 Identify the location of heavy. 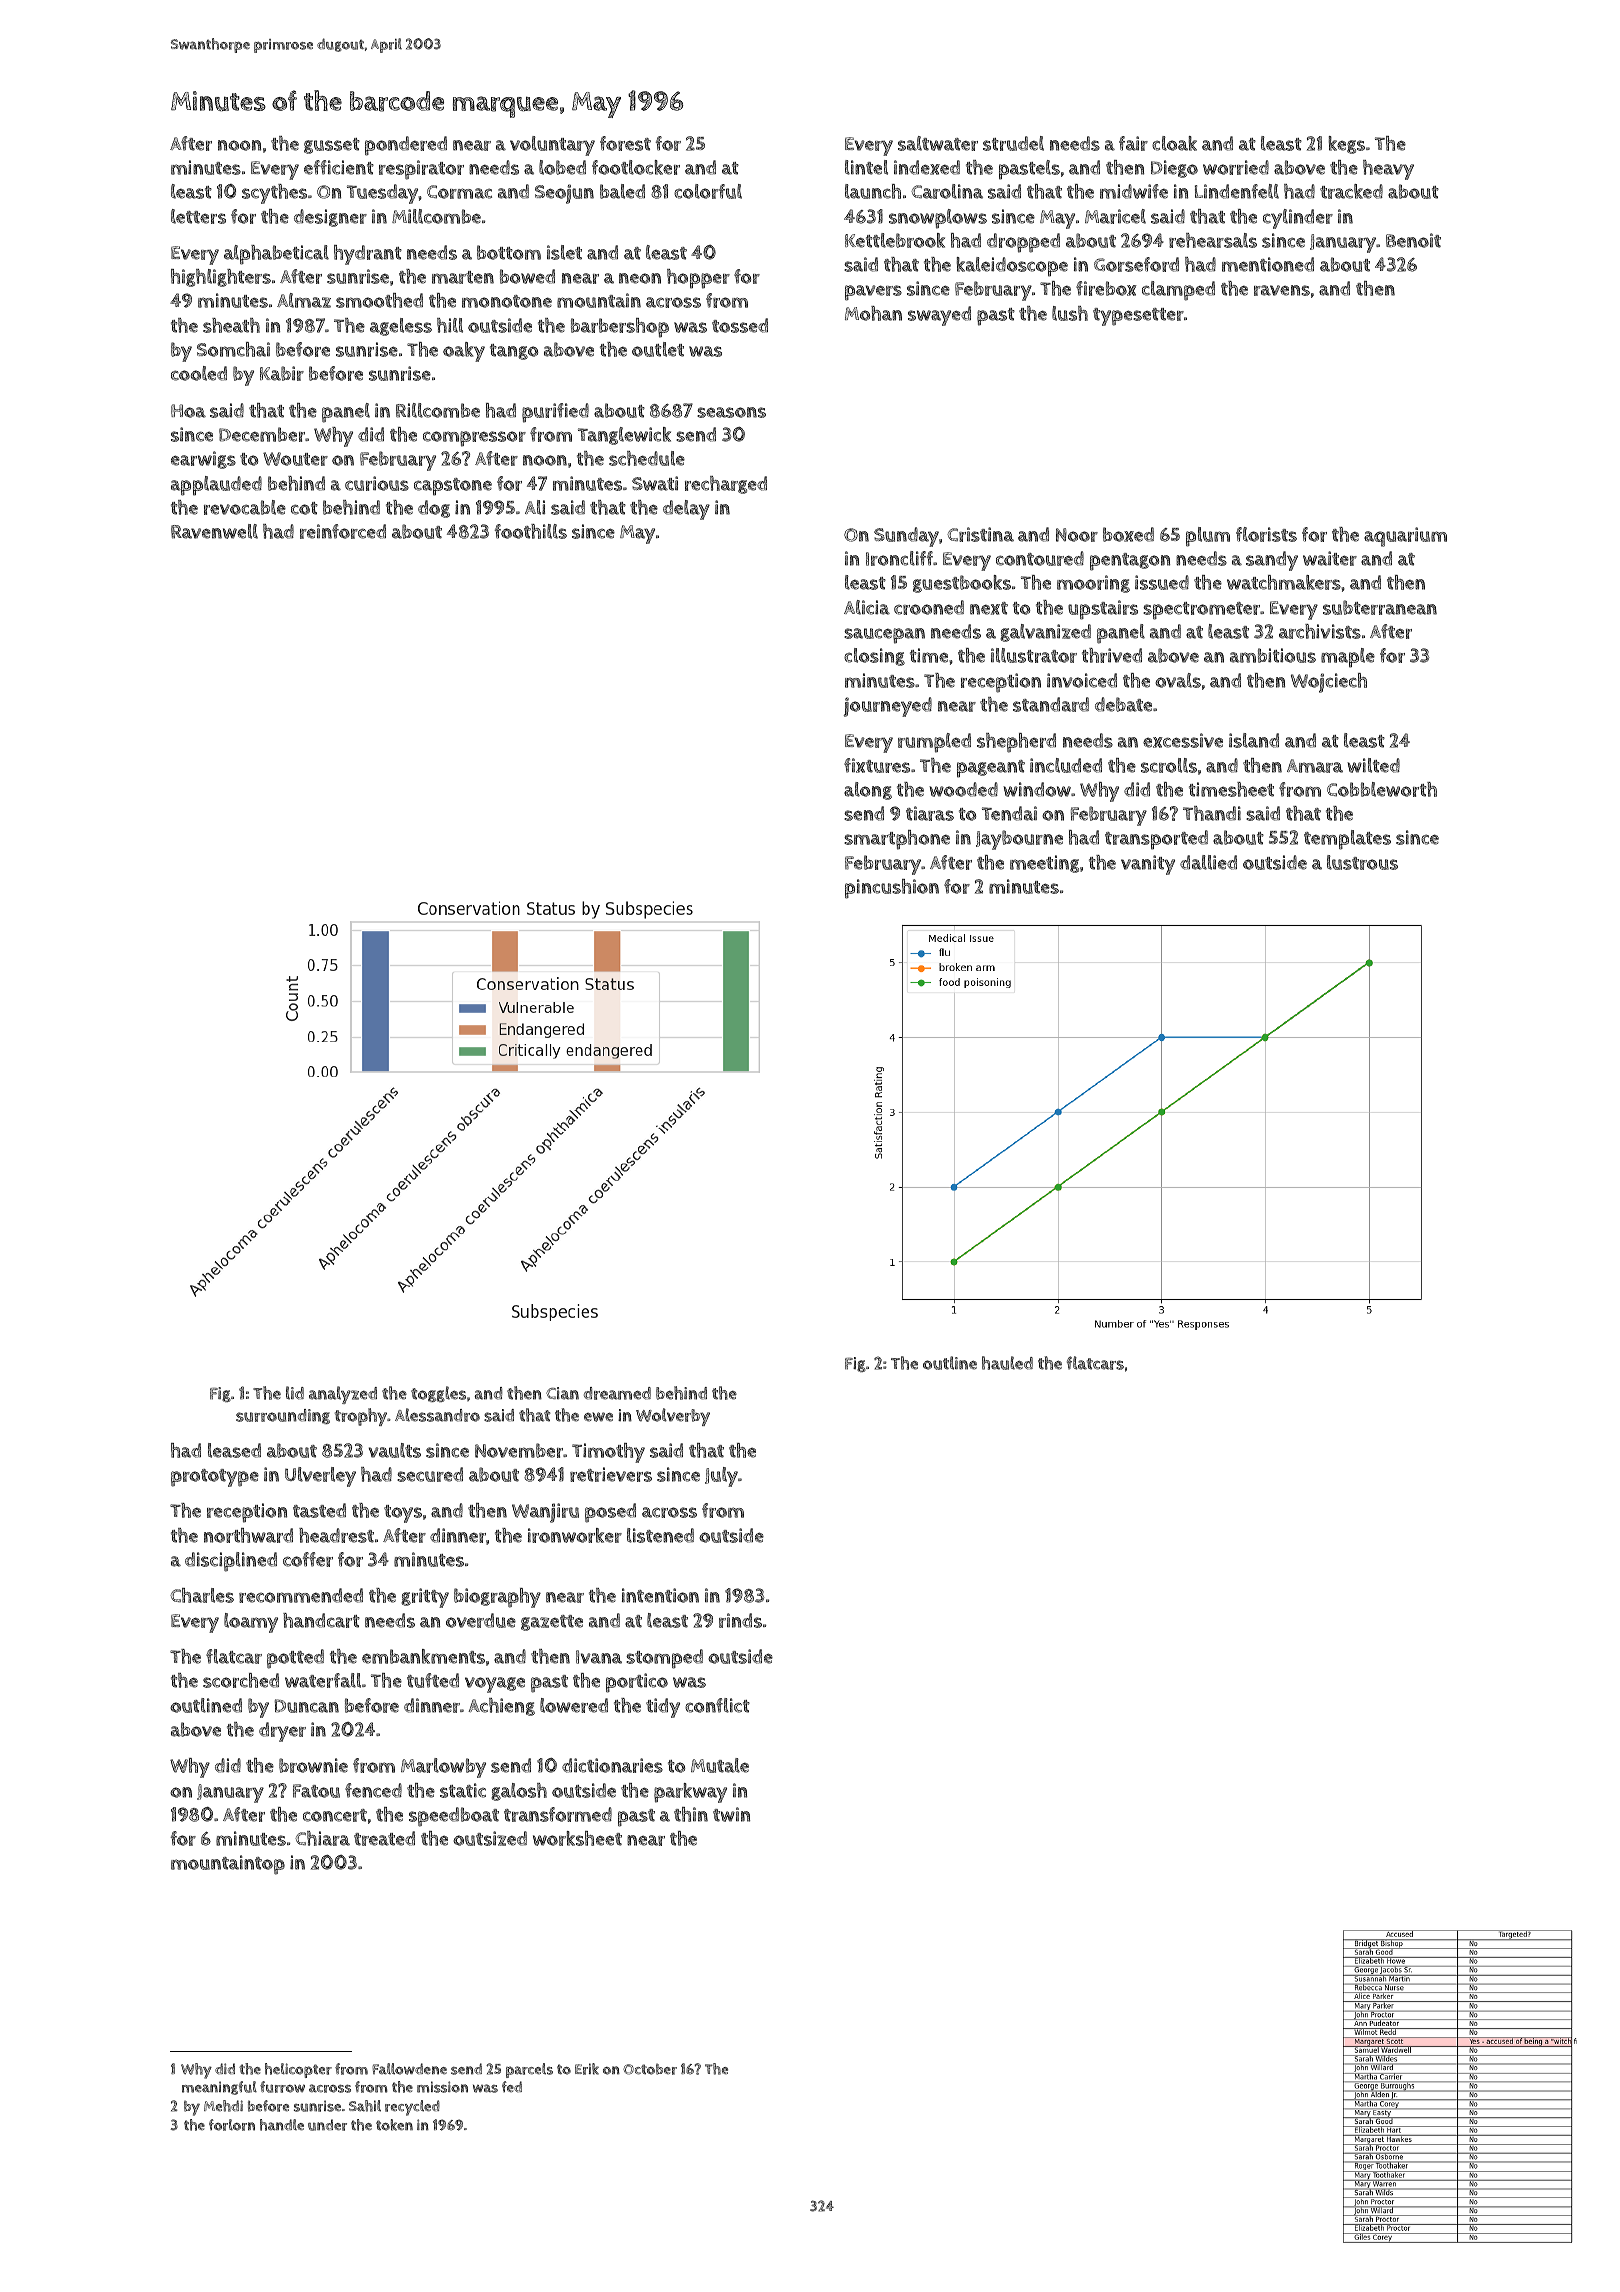
(1388, 170).
